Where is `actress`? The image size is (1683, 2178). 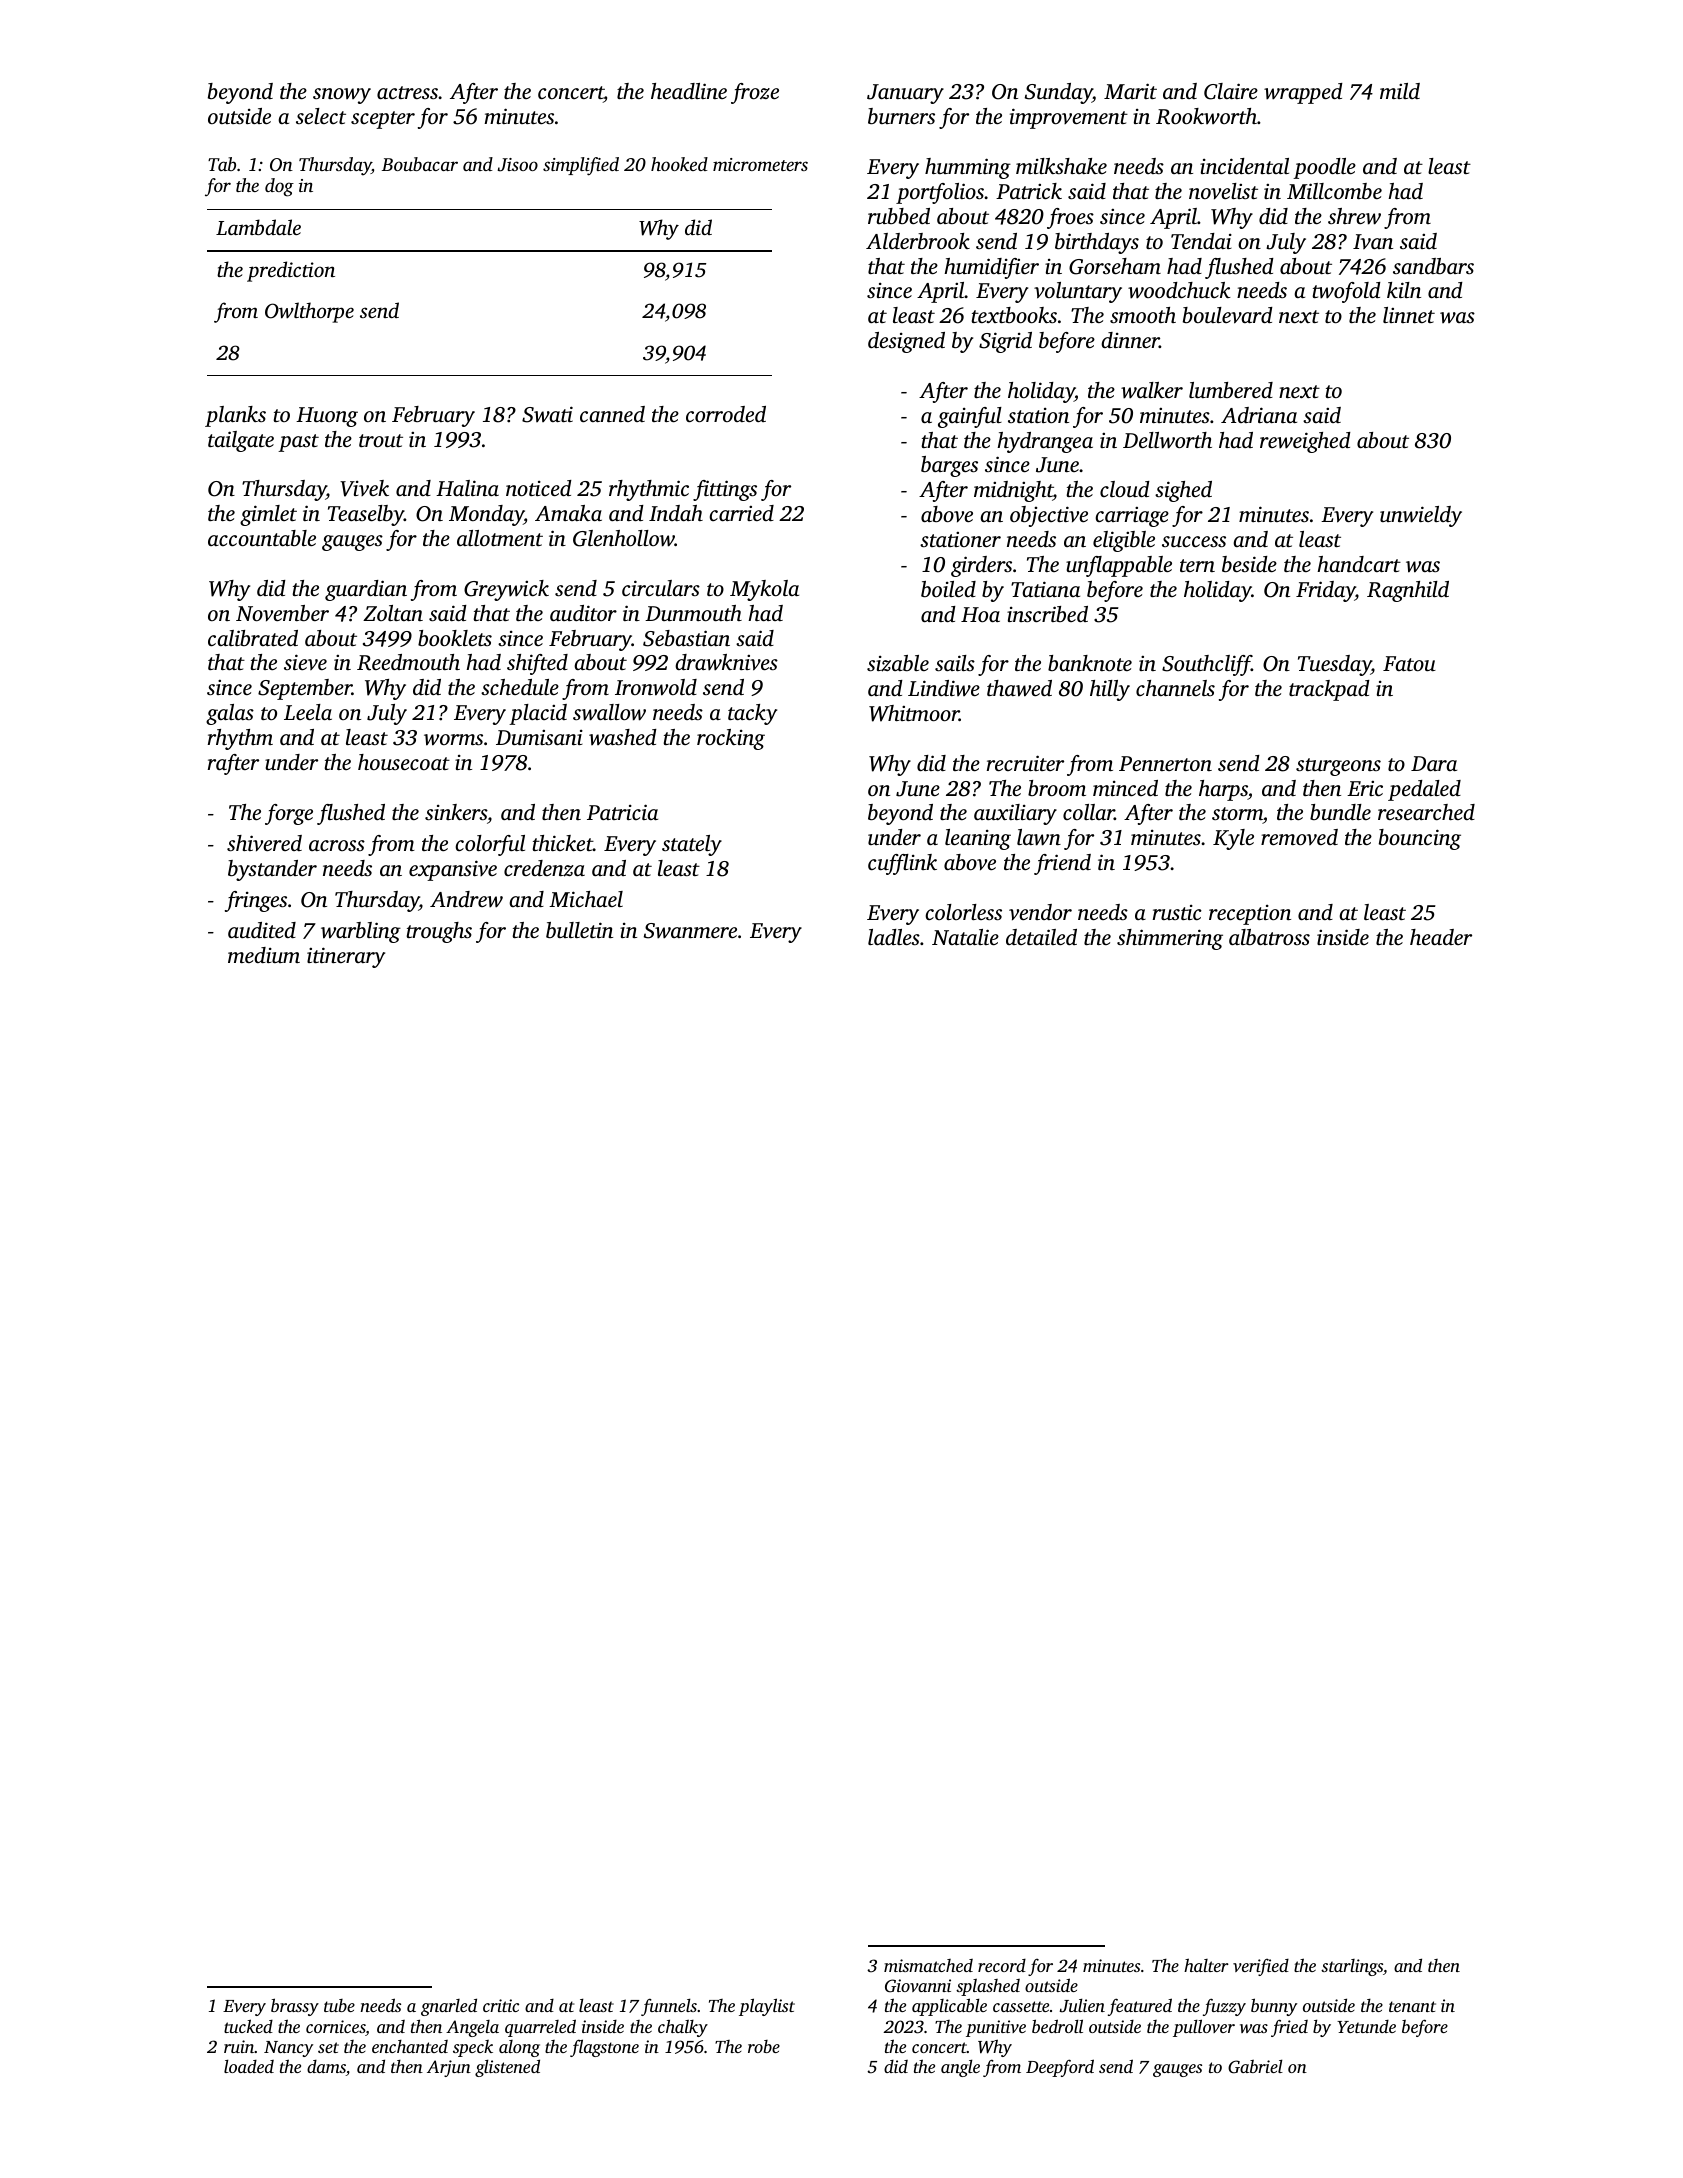 actress is located at coordinates (407, 92).
